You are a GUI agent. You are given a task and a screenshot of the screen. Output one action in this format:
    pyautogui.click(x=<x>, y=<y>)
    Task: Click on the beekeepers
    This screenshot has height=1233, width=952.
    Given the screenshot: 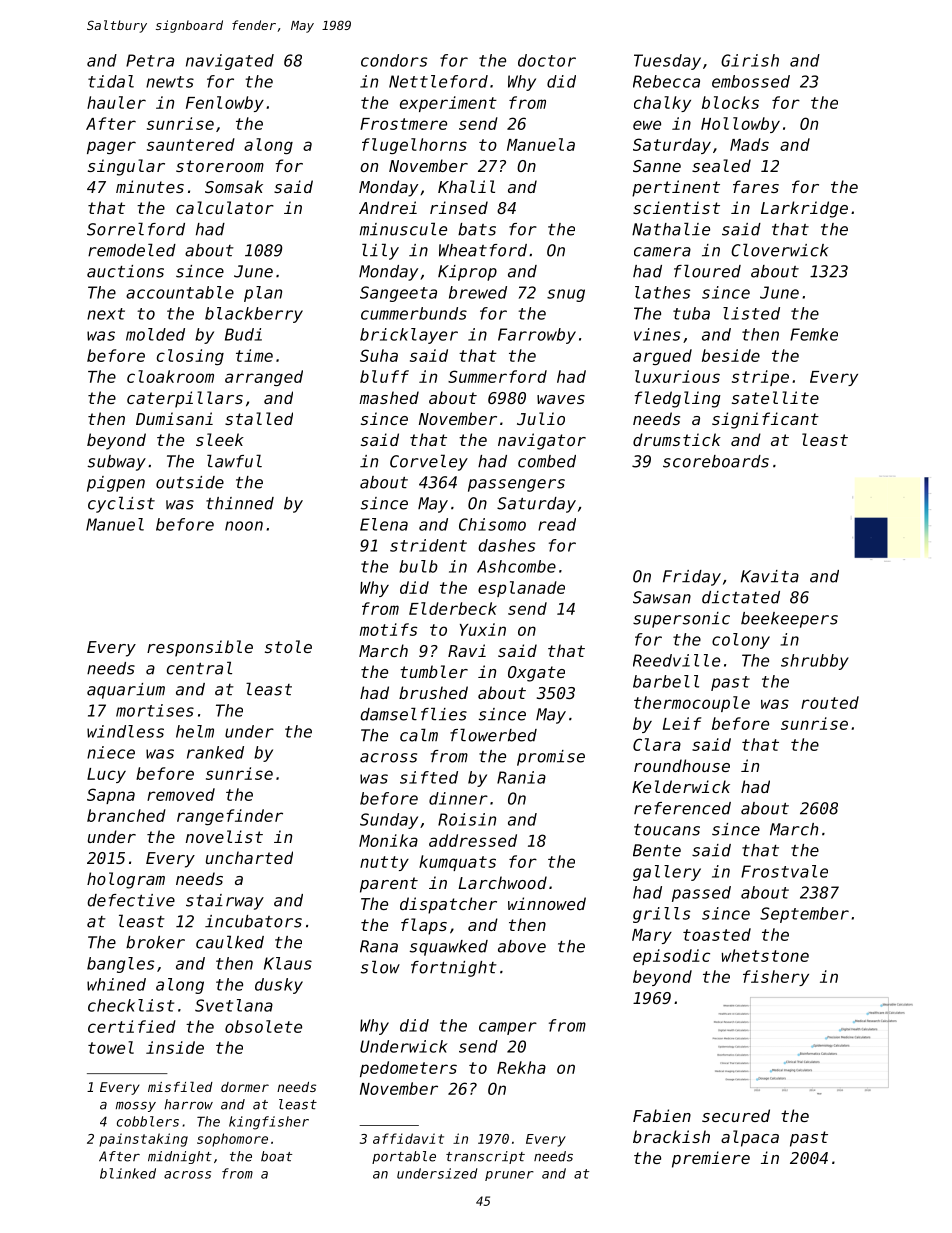 What is the action you would take?
    pyautogui.click(x=789, y=620)
